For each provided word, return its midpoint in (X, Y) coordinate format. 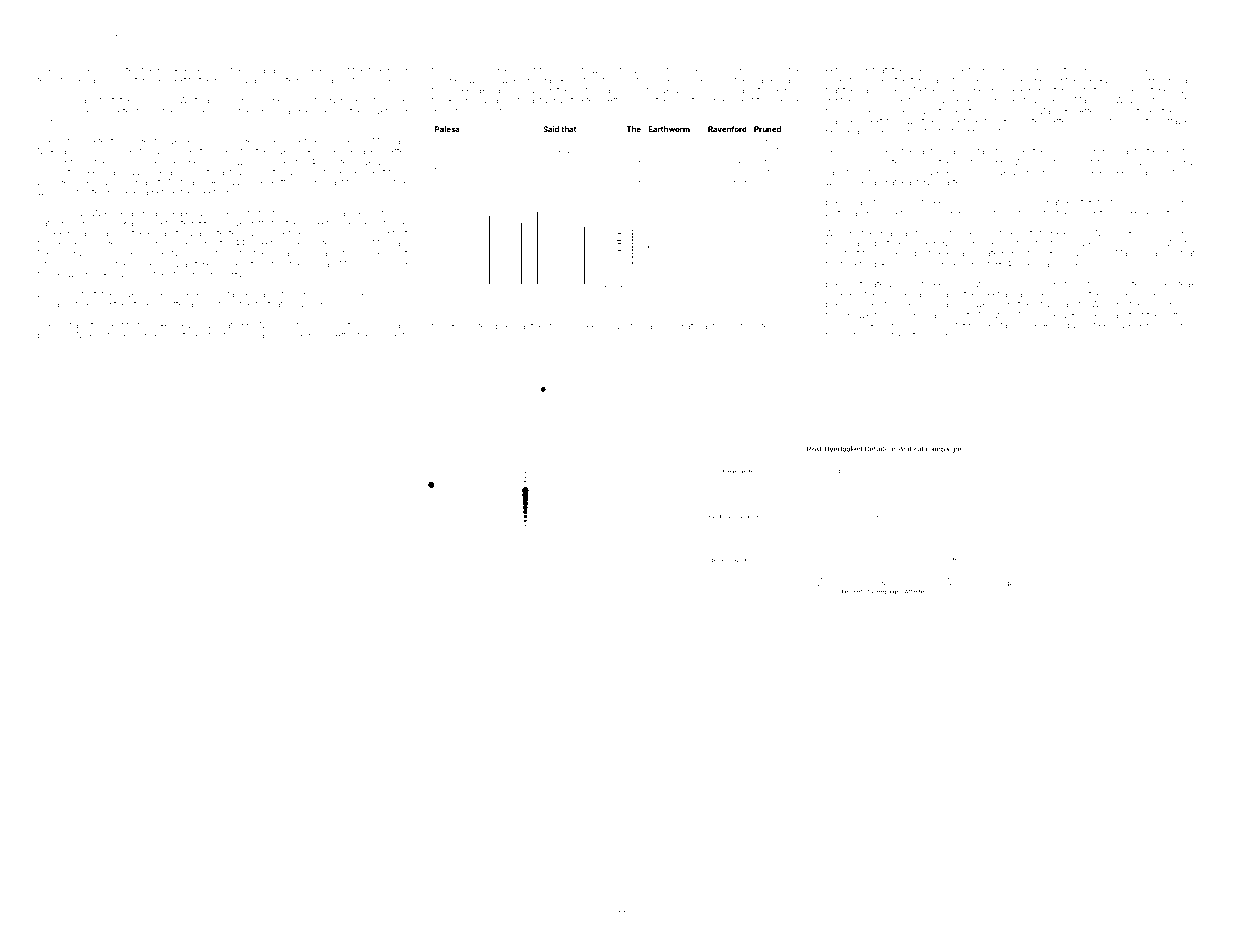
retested (225, 233)
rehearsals (1035, 264)
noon (640, 100)
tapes (194, 336)
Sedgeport (364, 223)
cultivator (930, 131)
